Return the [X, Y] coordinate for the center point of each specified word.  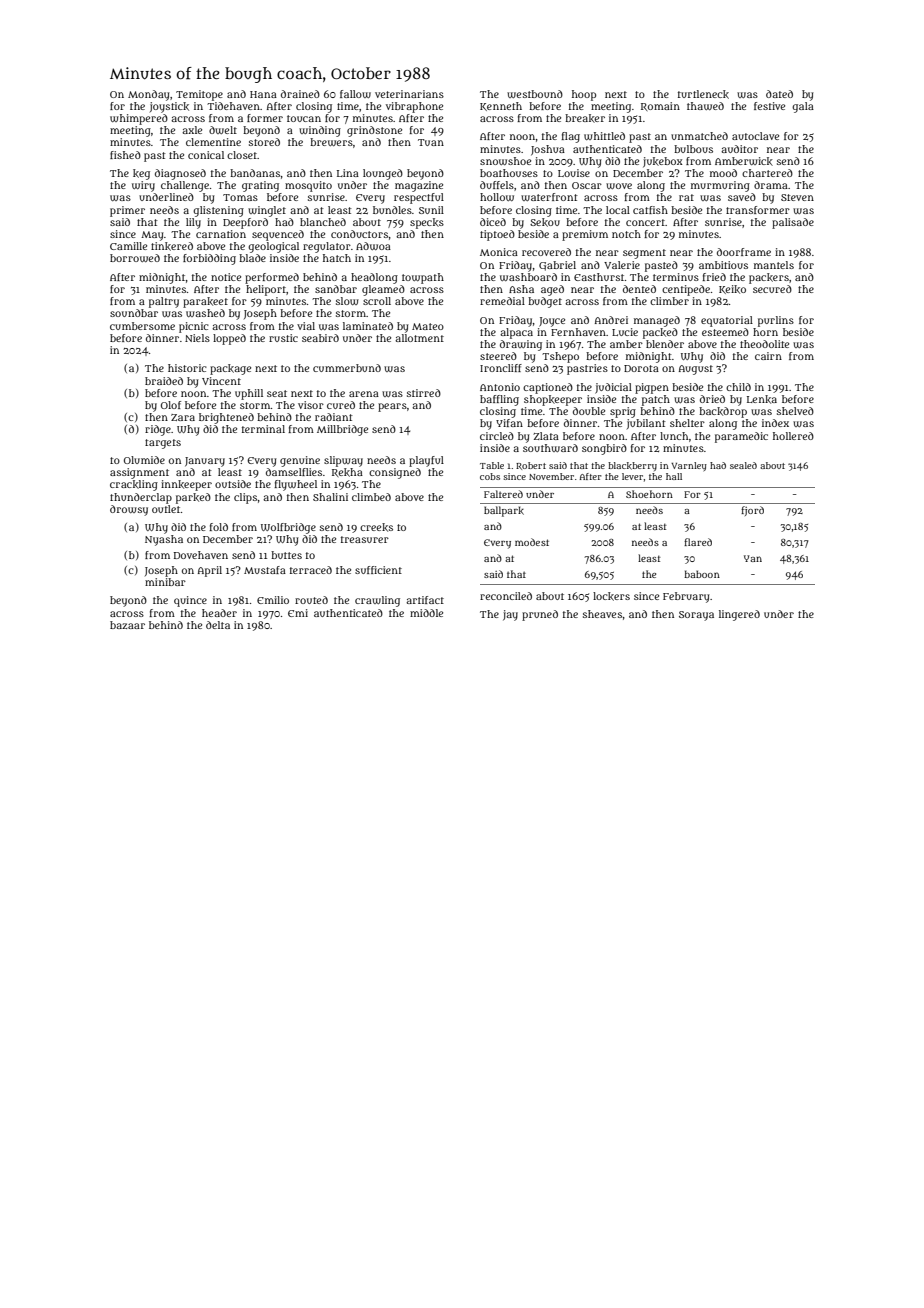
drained [300, 94]
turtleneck [703, 94]
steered [498, 356]
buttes [286, 555]
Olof [171, 405]
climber [669, 301]
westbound [535, 94]
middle [426, 613]
